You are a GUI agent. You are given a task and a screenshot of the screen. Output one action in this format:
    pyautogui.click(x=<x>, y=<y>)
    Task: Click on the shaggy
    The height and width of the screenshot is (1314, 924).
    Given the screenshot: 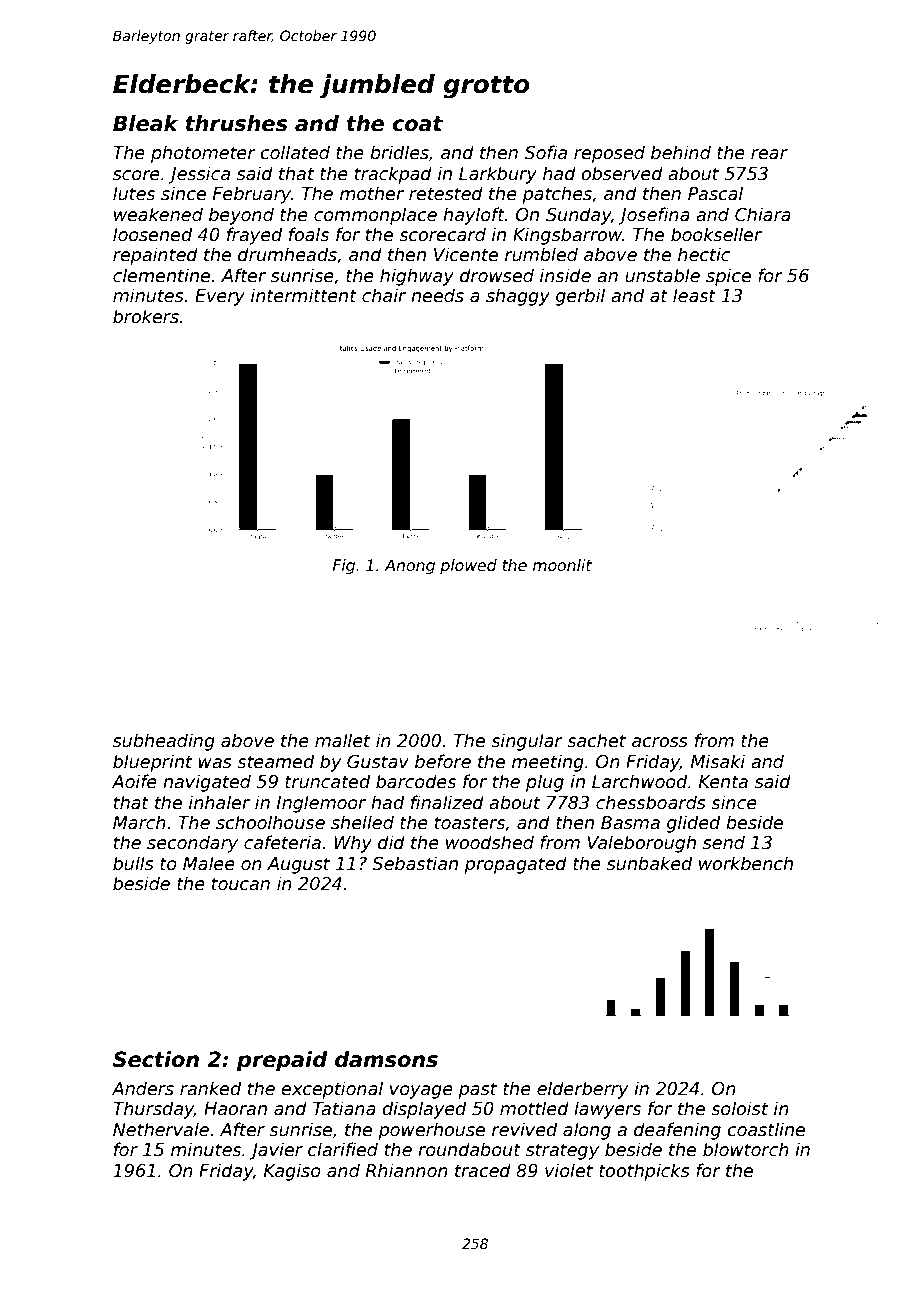 What is the action you would take?
    pyautogui.click(x=518, y=297)
